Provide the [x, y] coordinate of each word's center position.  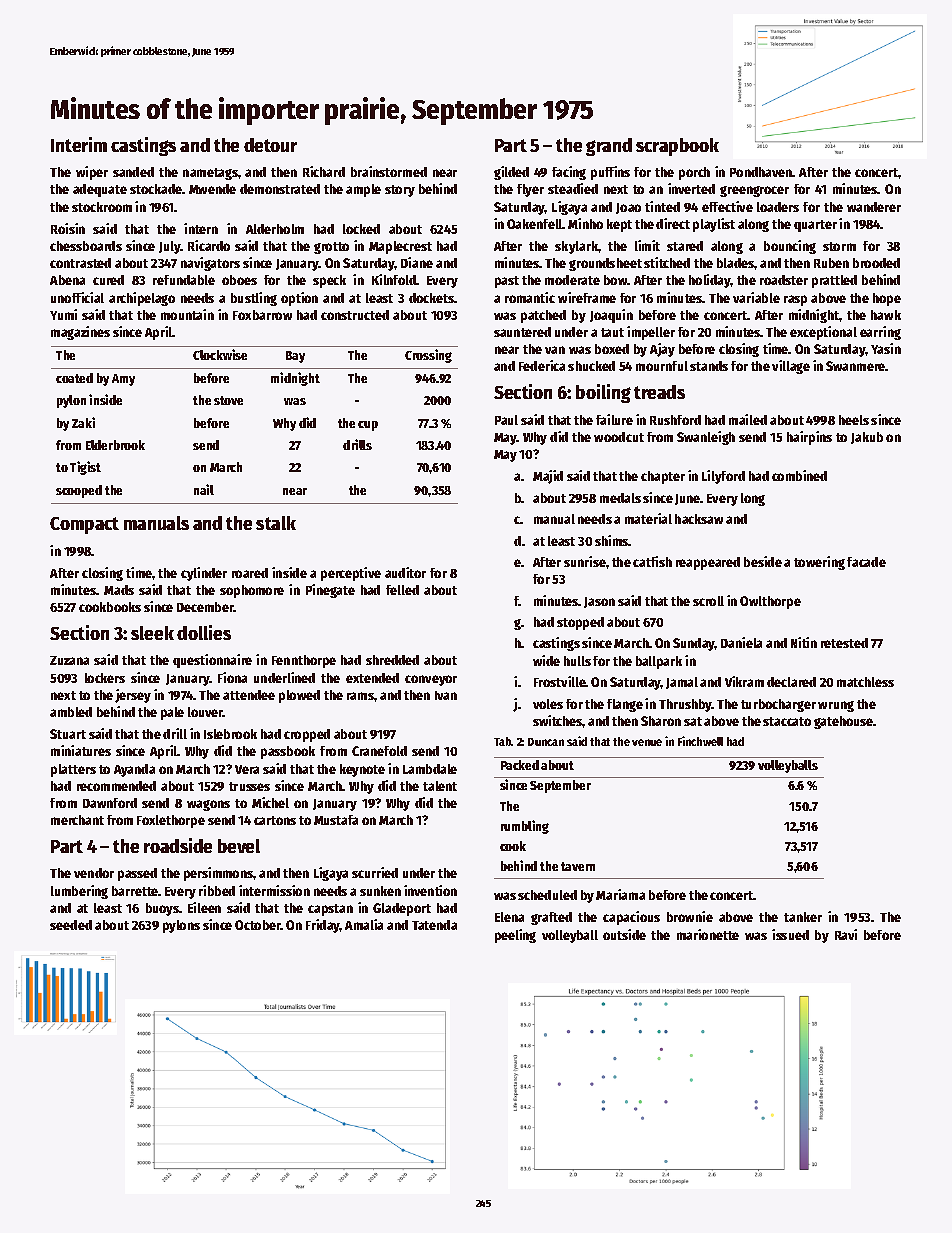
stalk [276, 523]
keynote [362, 770]
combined [799, 475]
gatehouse [844, 722]
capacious [631, 918]
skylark [576, 247]
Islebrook [230, 734]
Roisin [68, 228]
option [299, 299]
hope [887, 299]
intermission [274, 890]
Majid [548, 477]
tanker [803, 917]
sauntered [522, 332]
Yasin [886, 348]
